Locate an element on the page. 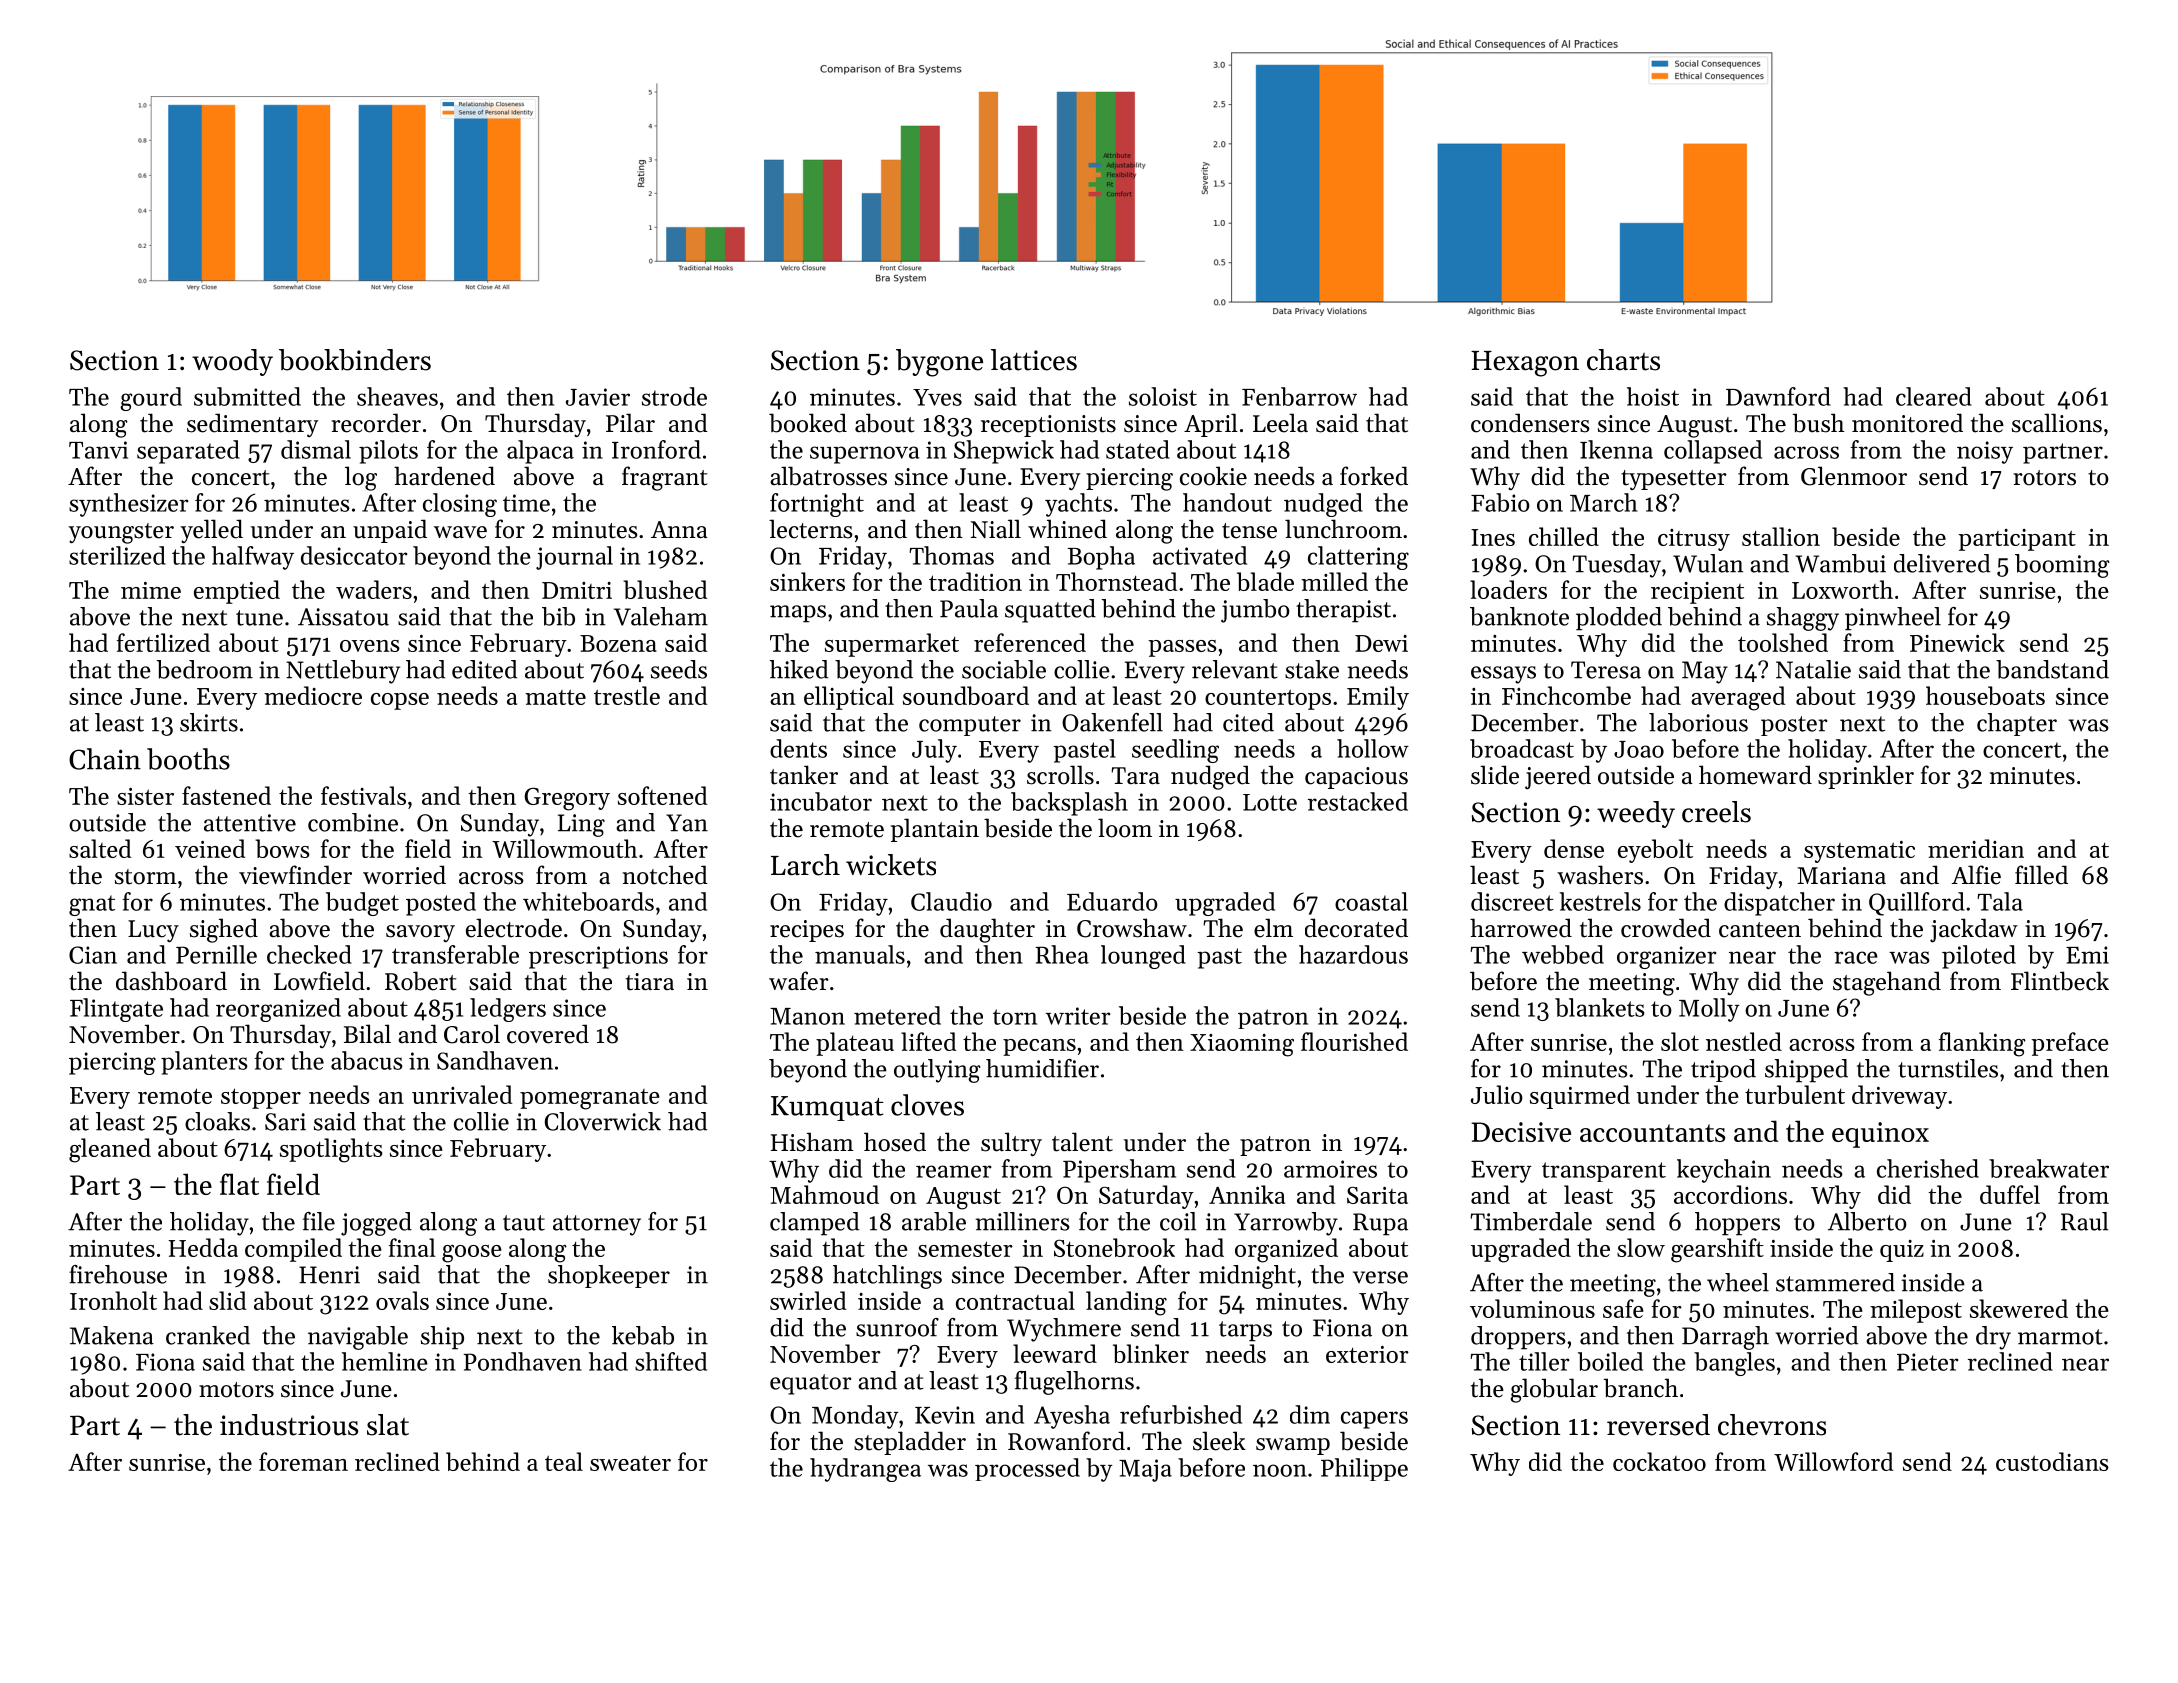 The image size is (2178, 1683). cherished is located at coordinates (1928, 1168).
